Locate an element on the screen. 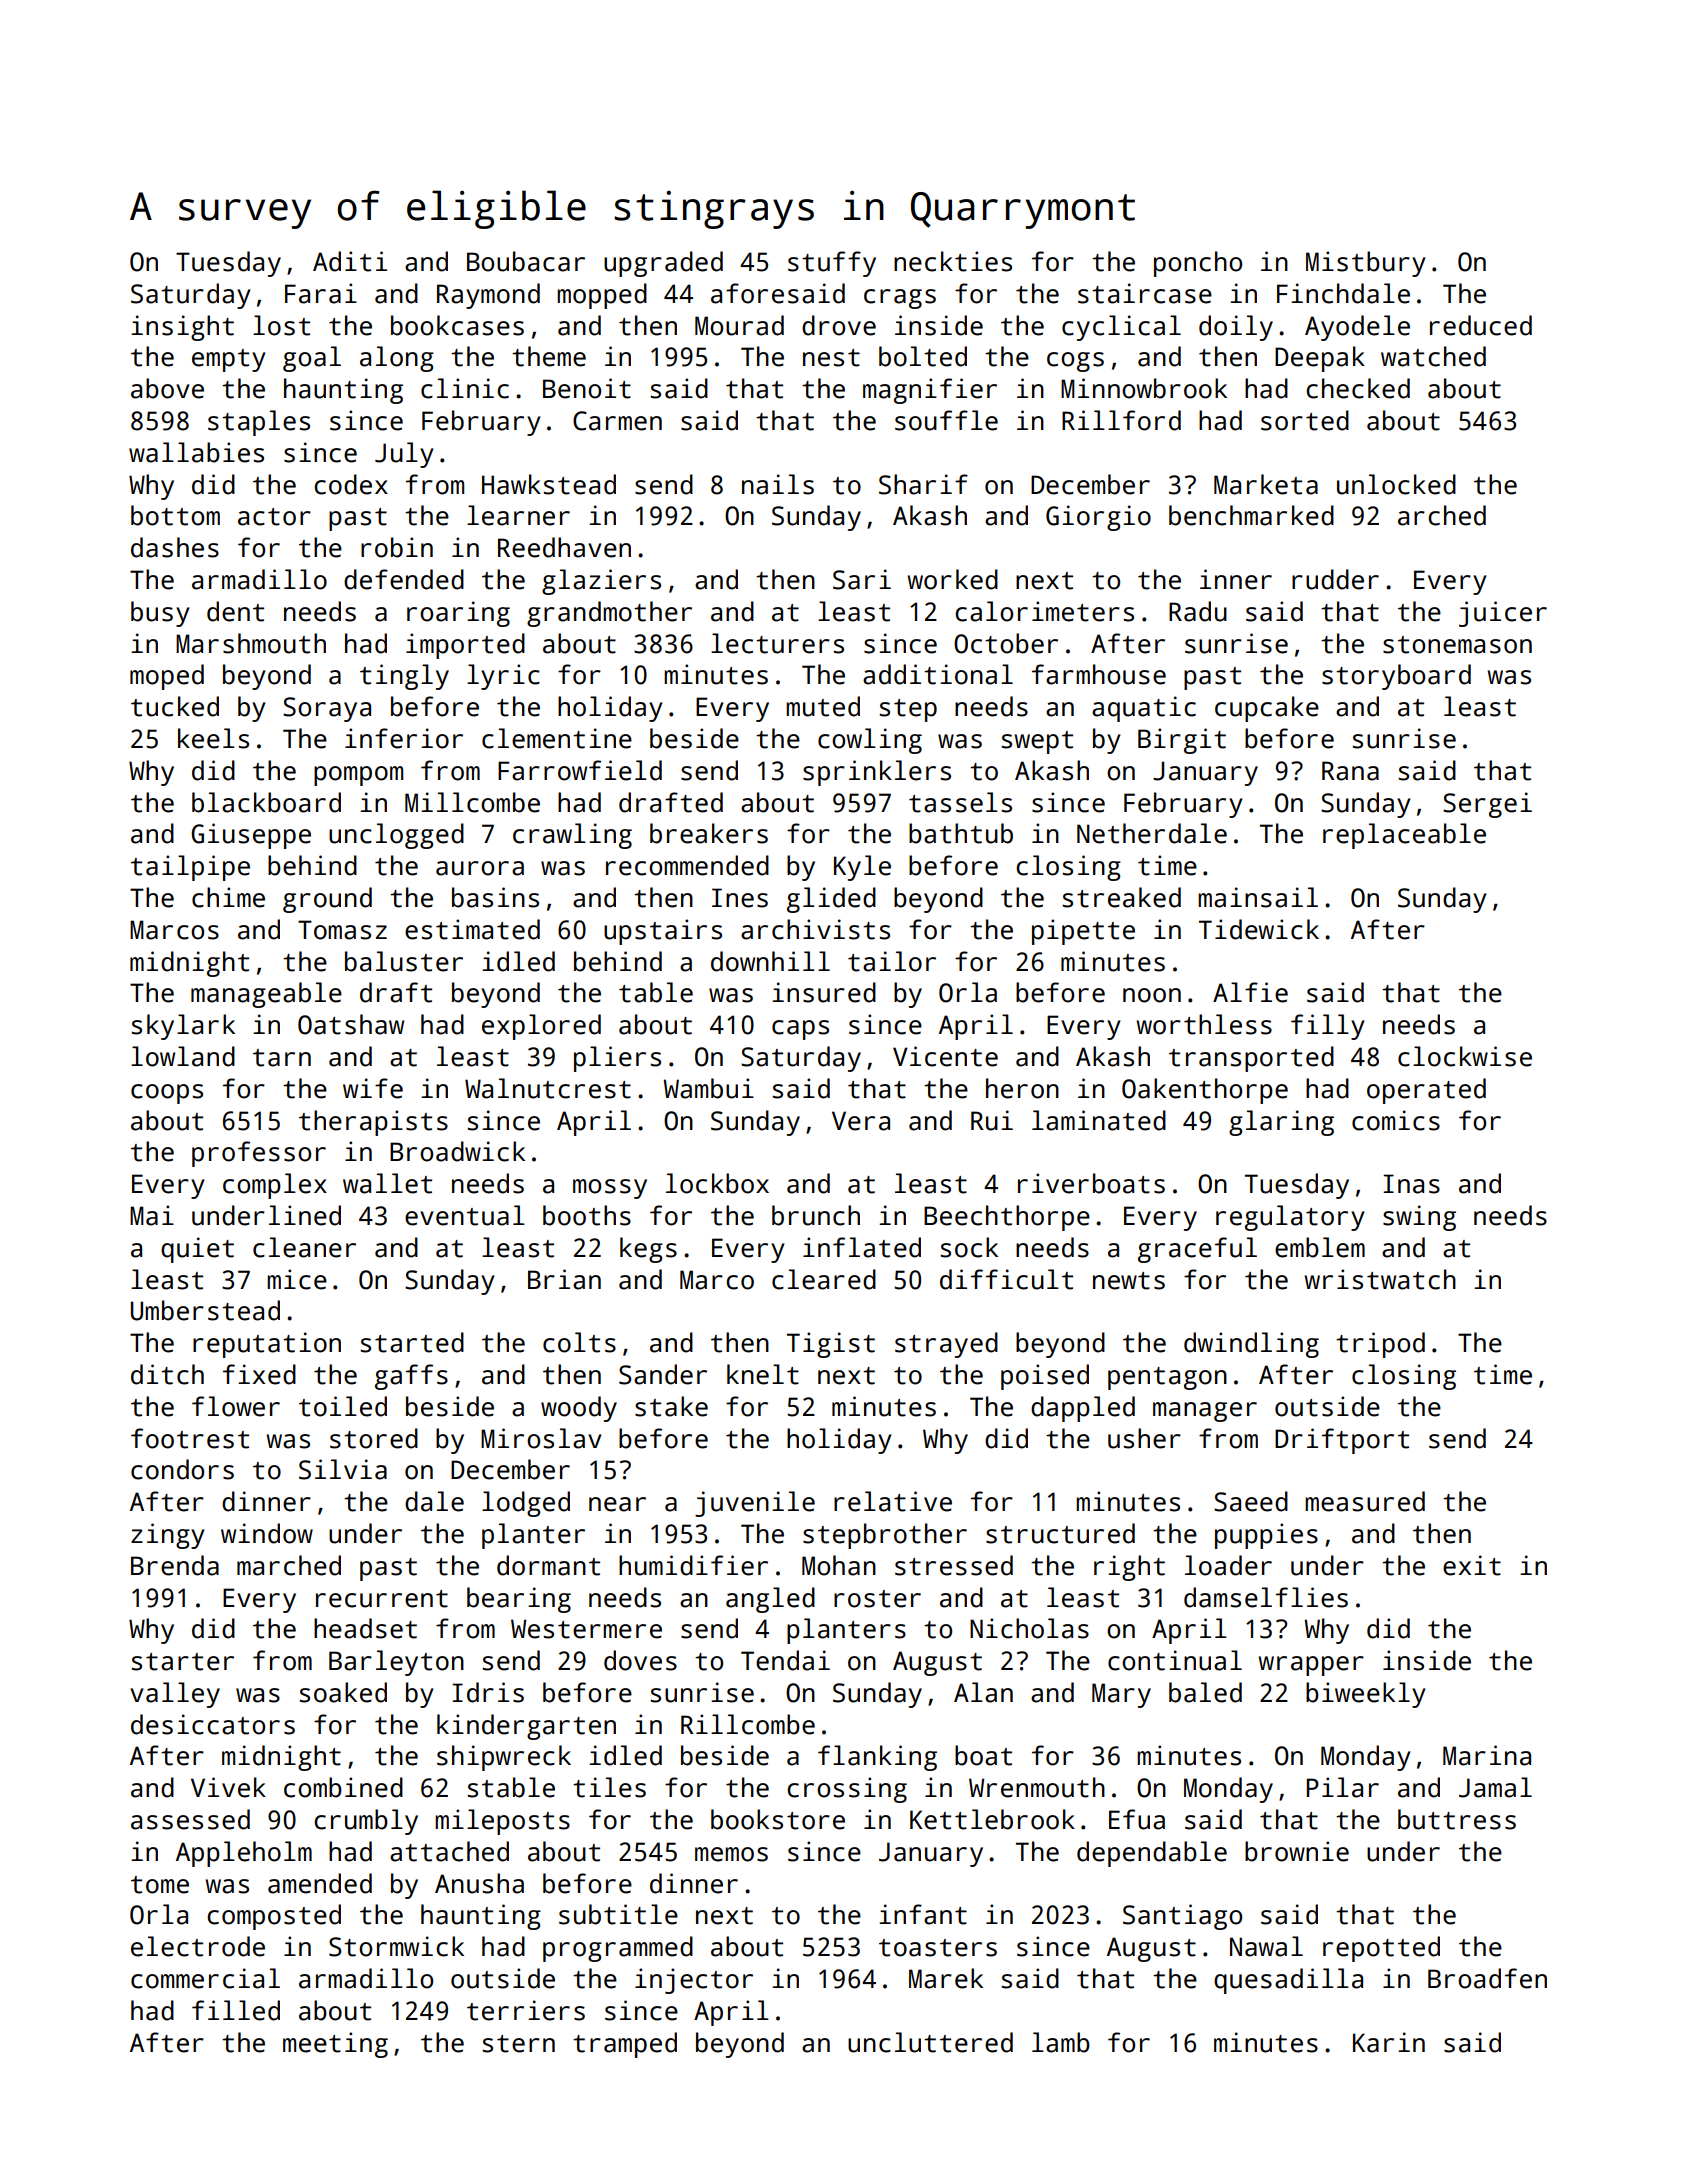  muted is located at coordinates (823, 706).
